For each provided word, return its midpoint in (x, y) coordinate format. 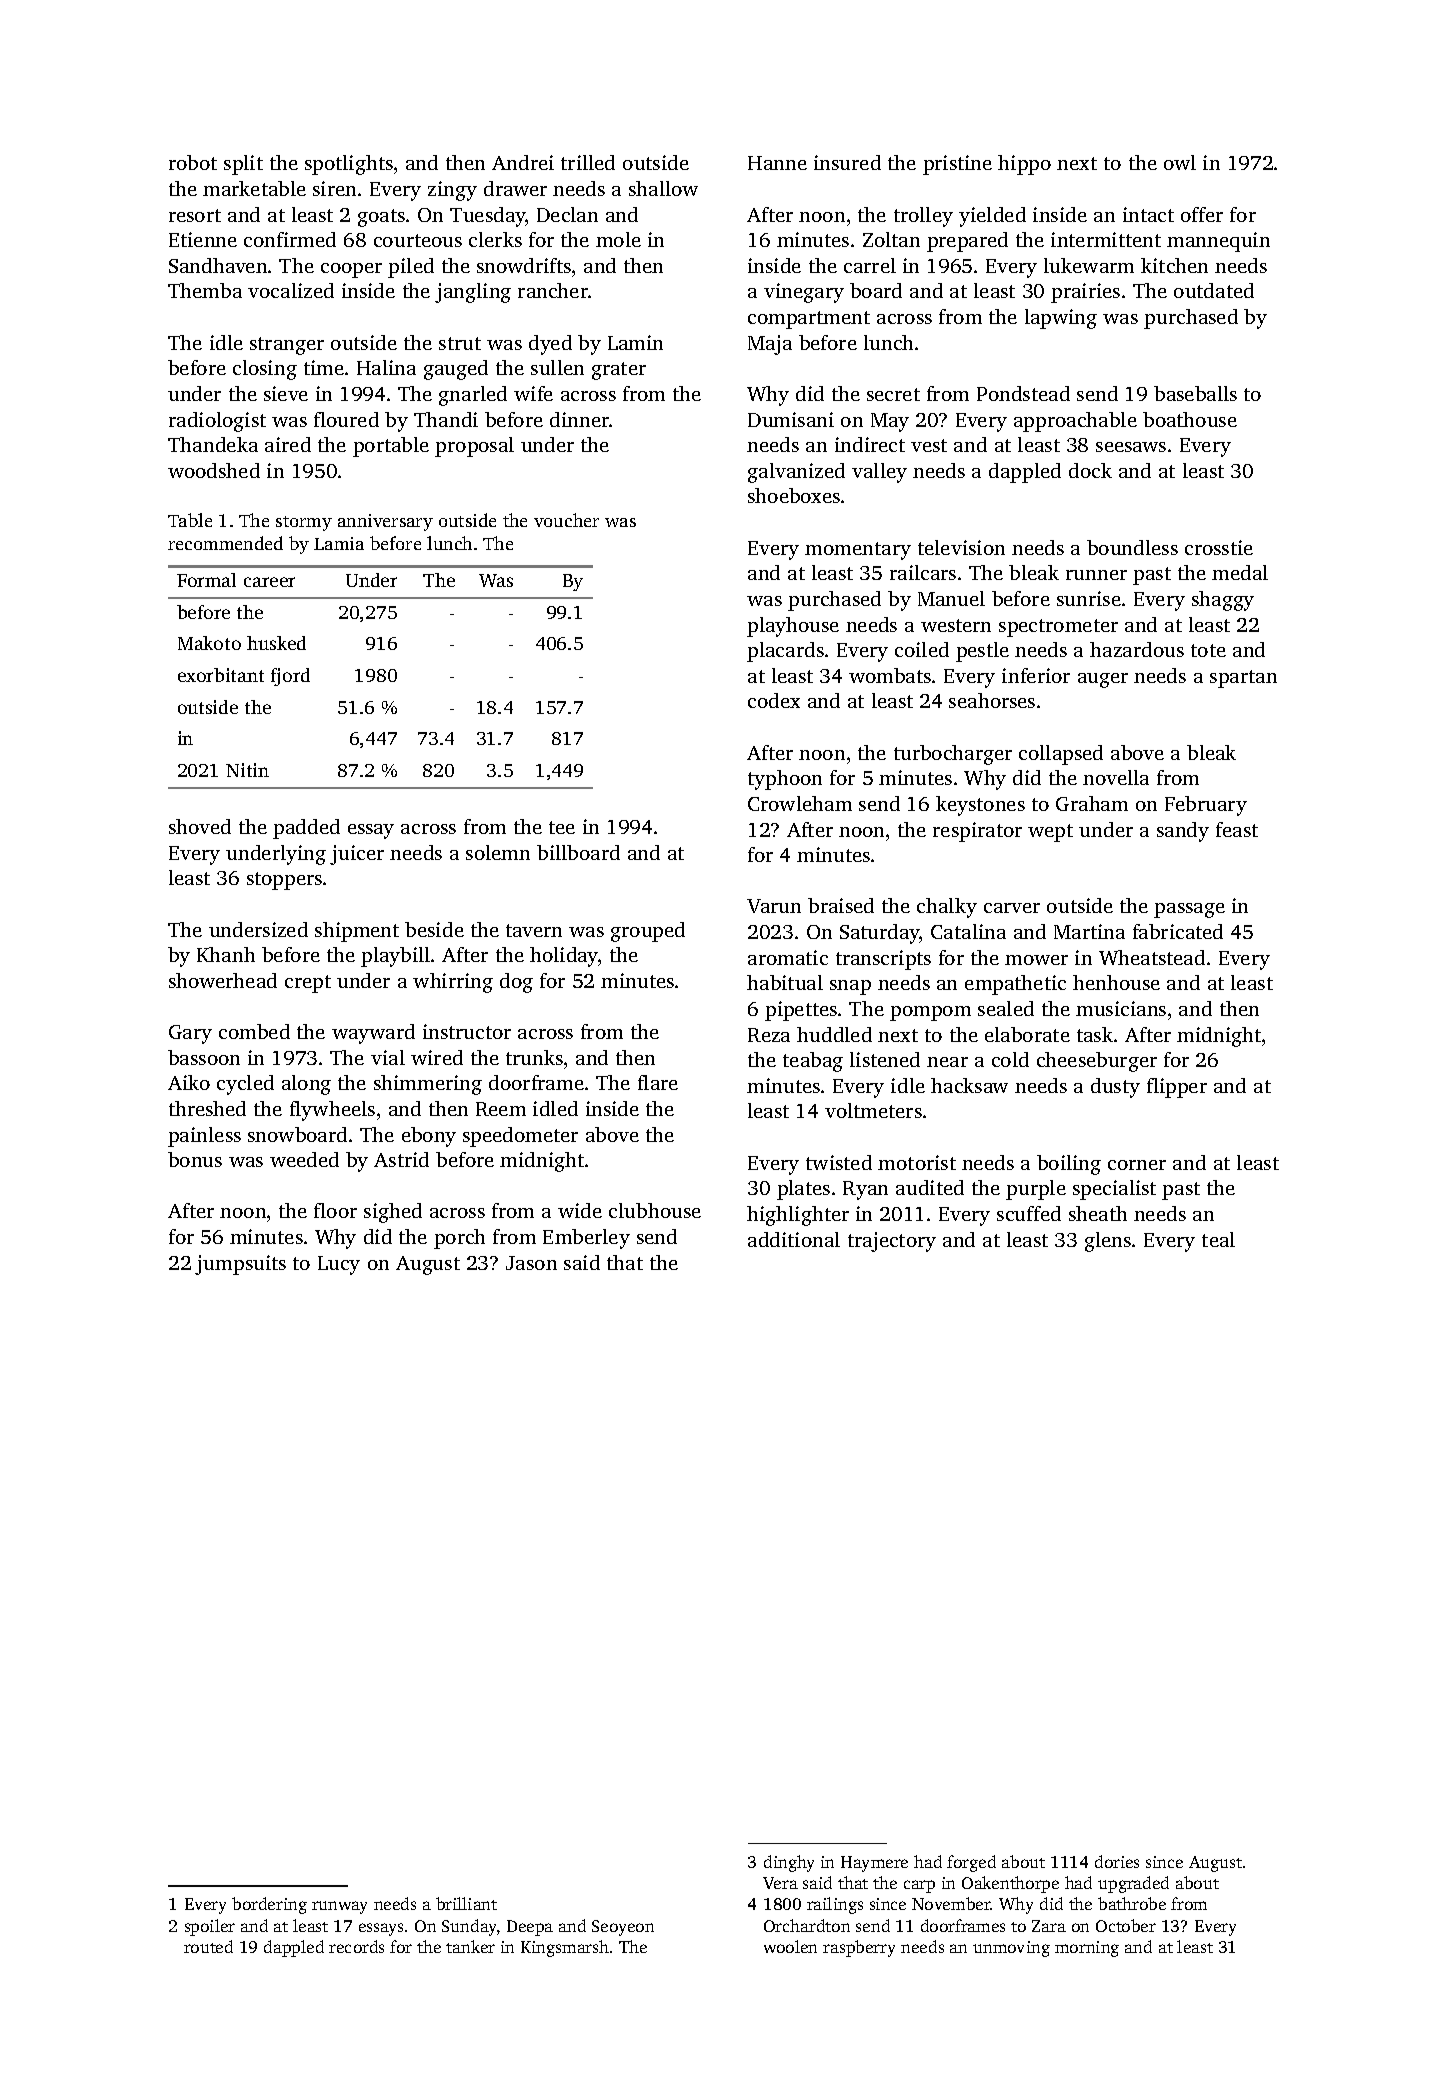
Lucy (339, 1265)
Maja (770, 345)
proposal (474, 447)
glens (1108, 1242)
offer (1202, 214)
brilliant (466, 1903)
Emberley (586, 1239)
